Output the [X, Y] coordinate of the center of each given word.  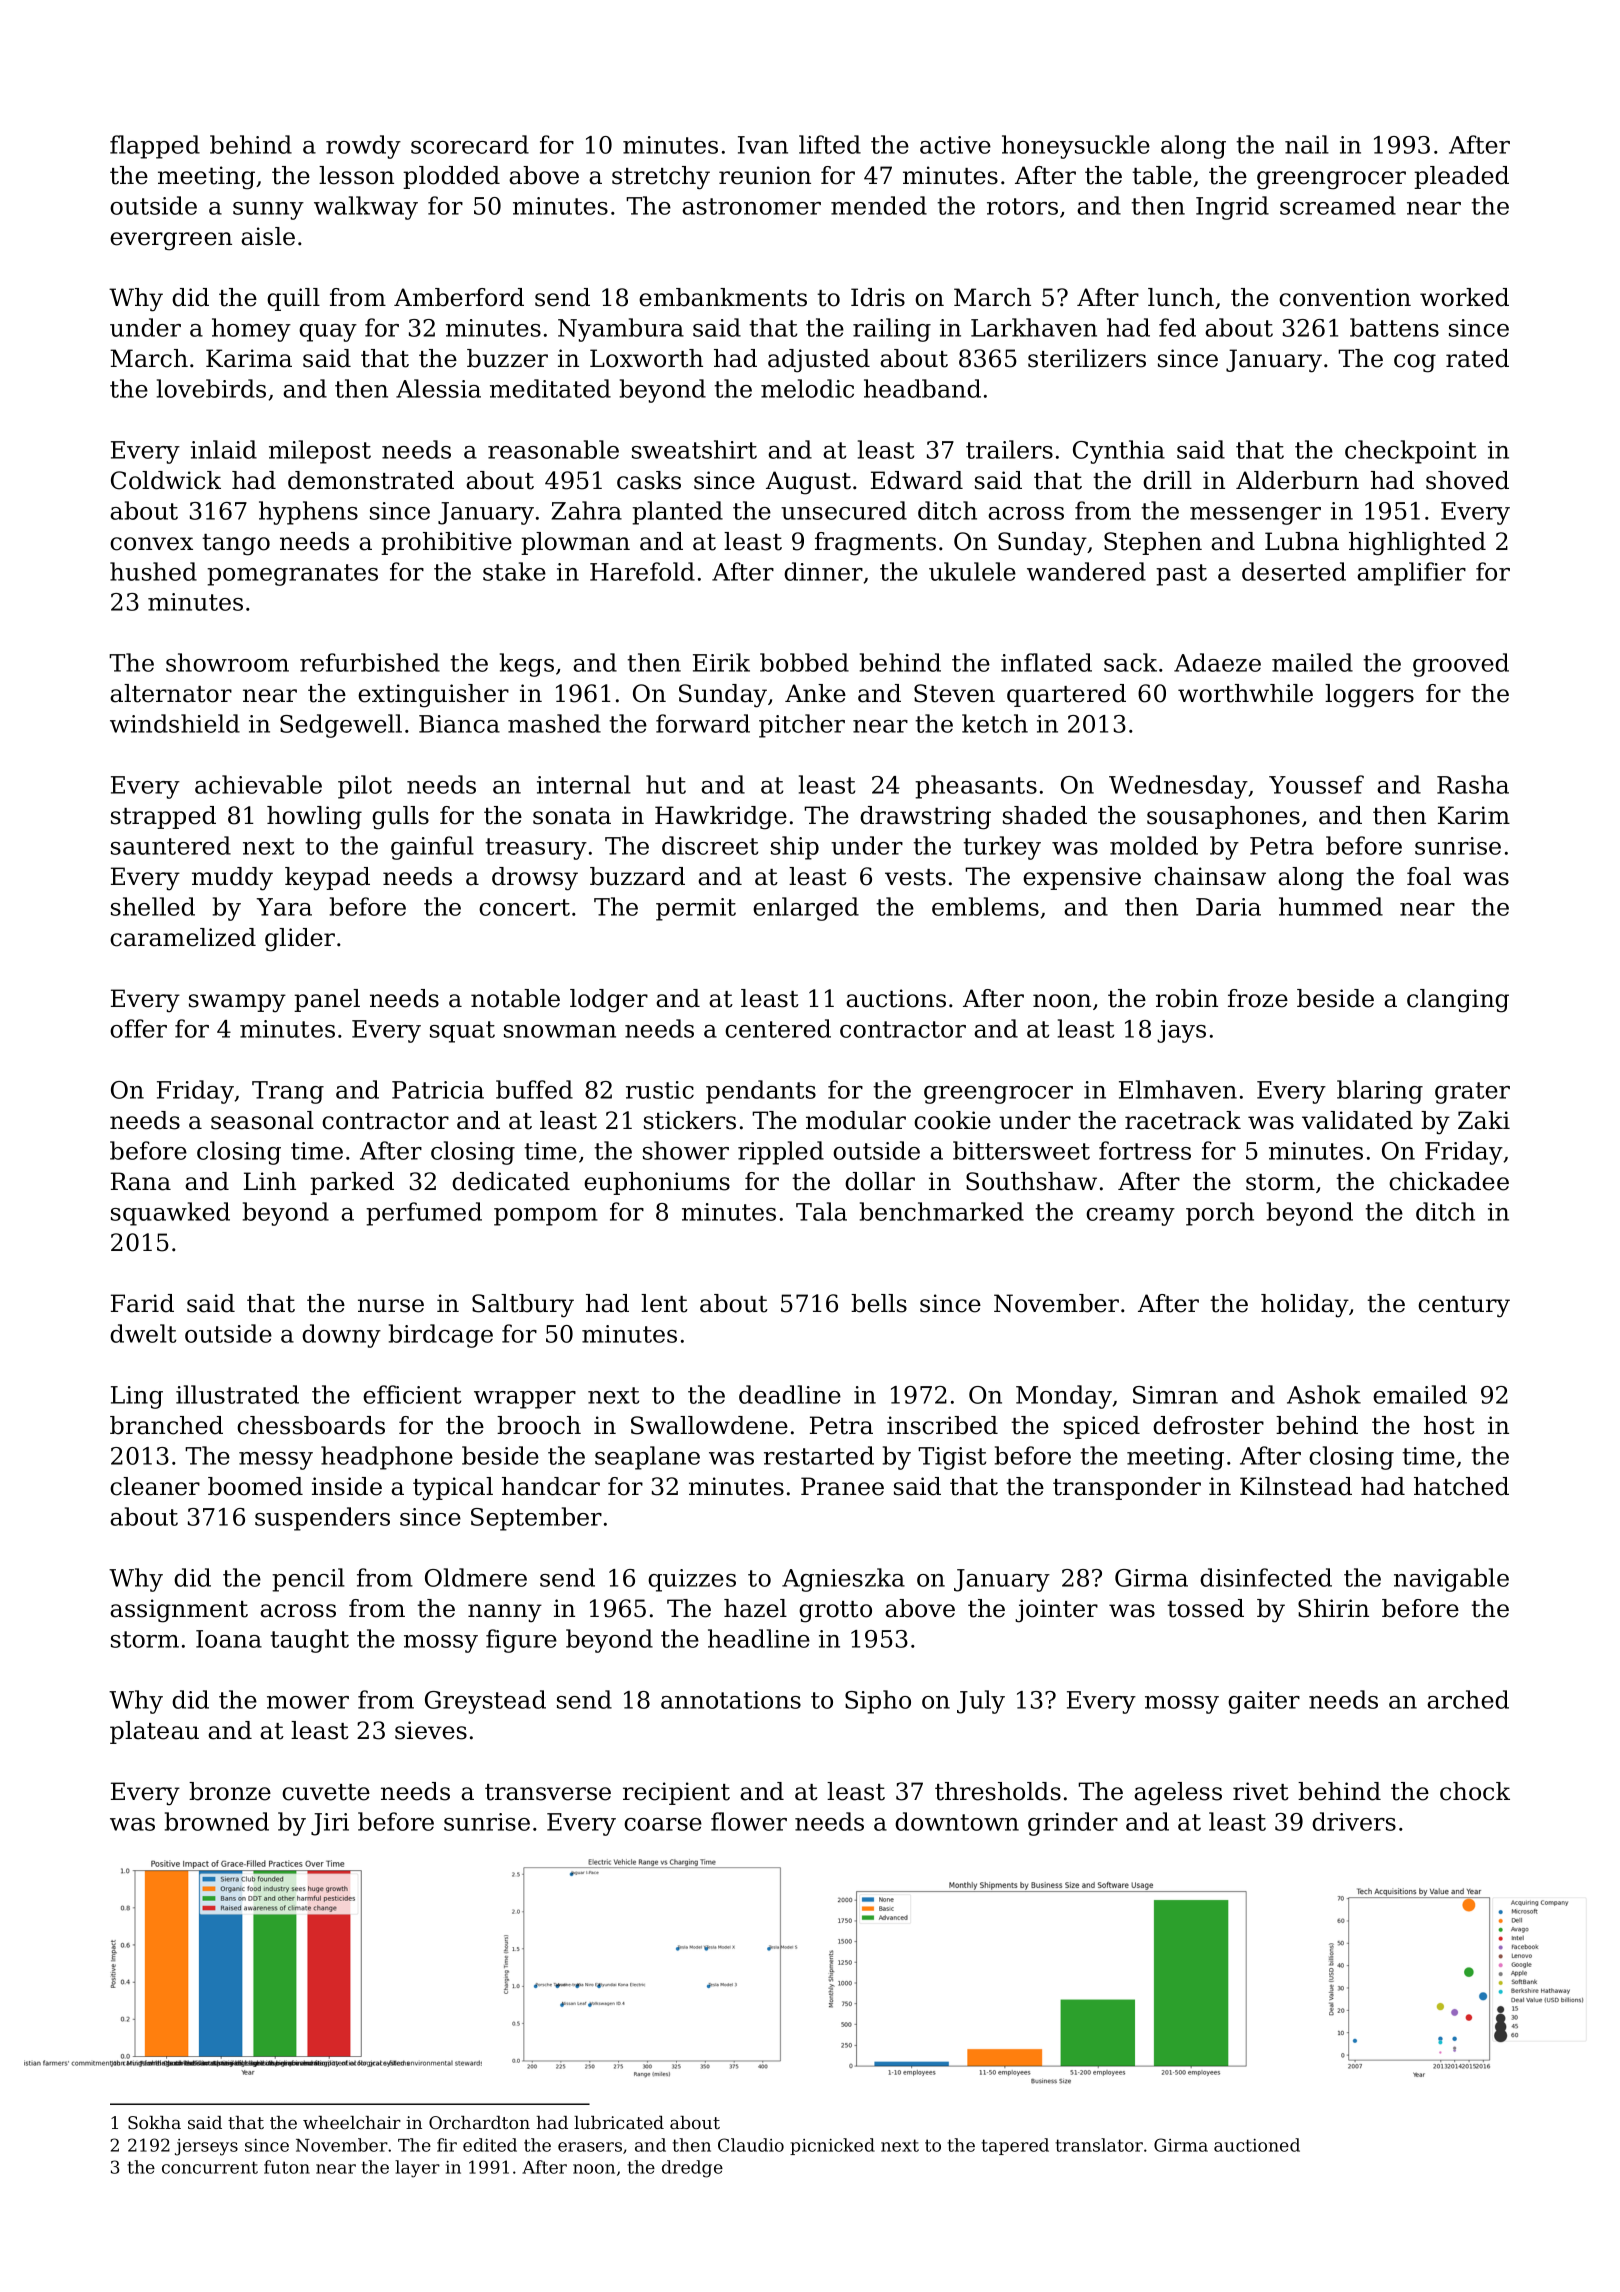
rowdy [363, 147]
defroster [1208, 1425]
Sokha [154, 2122]
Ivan [763, 145]
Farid [142, 1303]
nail [1307, 144]
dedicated [511, 1181]
